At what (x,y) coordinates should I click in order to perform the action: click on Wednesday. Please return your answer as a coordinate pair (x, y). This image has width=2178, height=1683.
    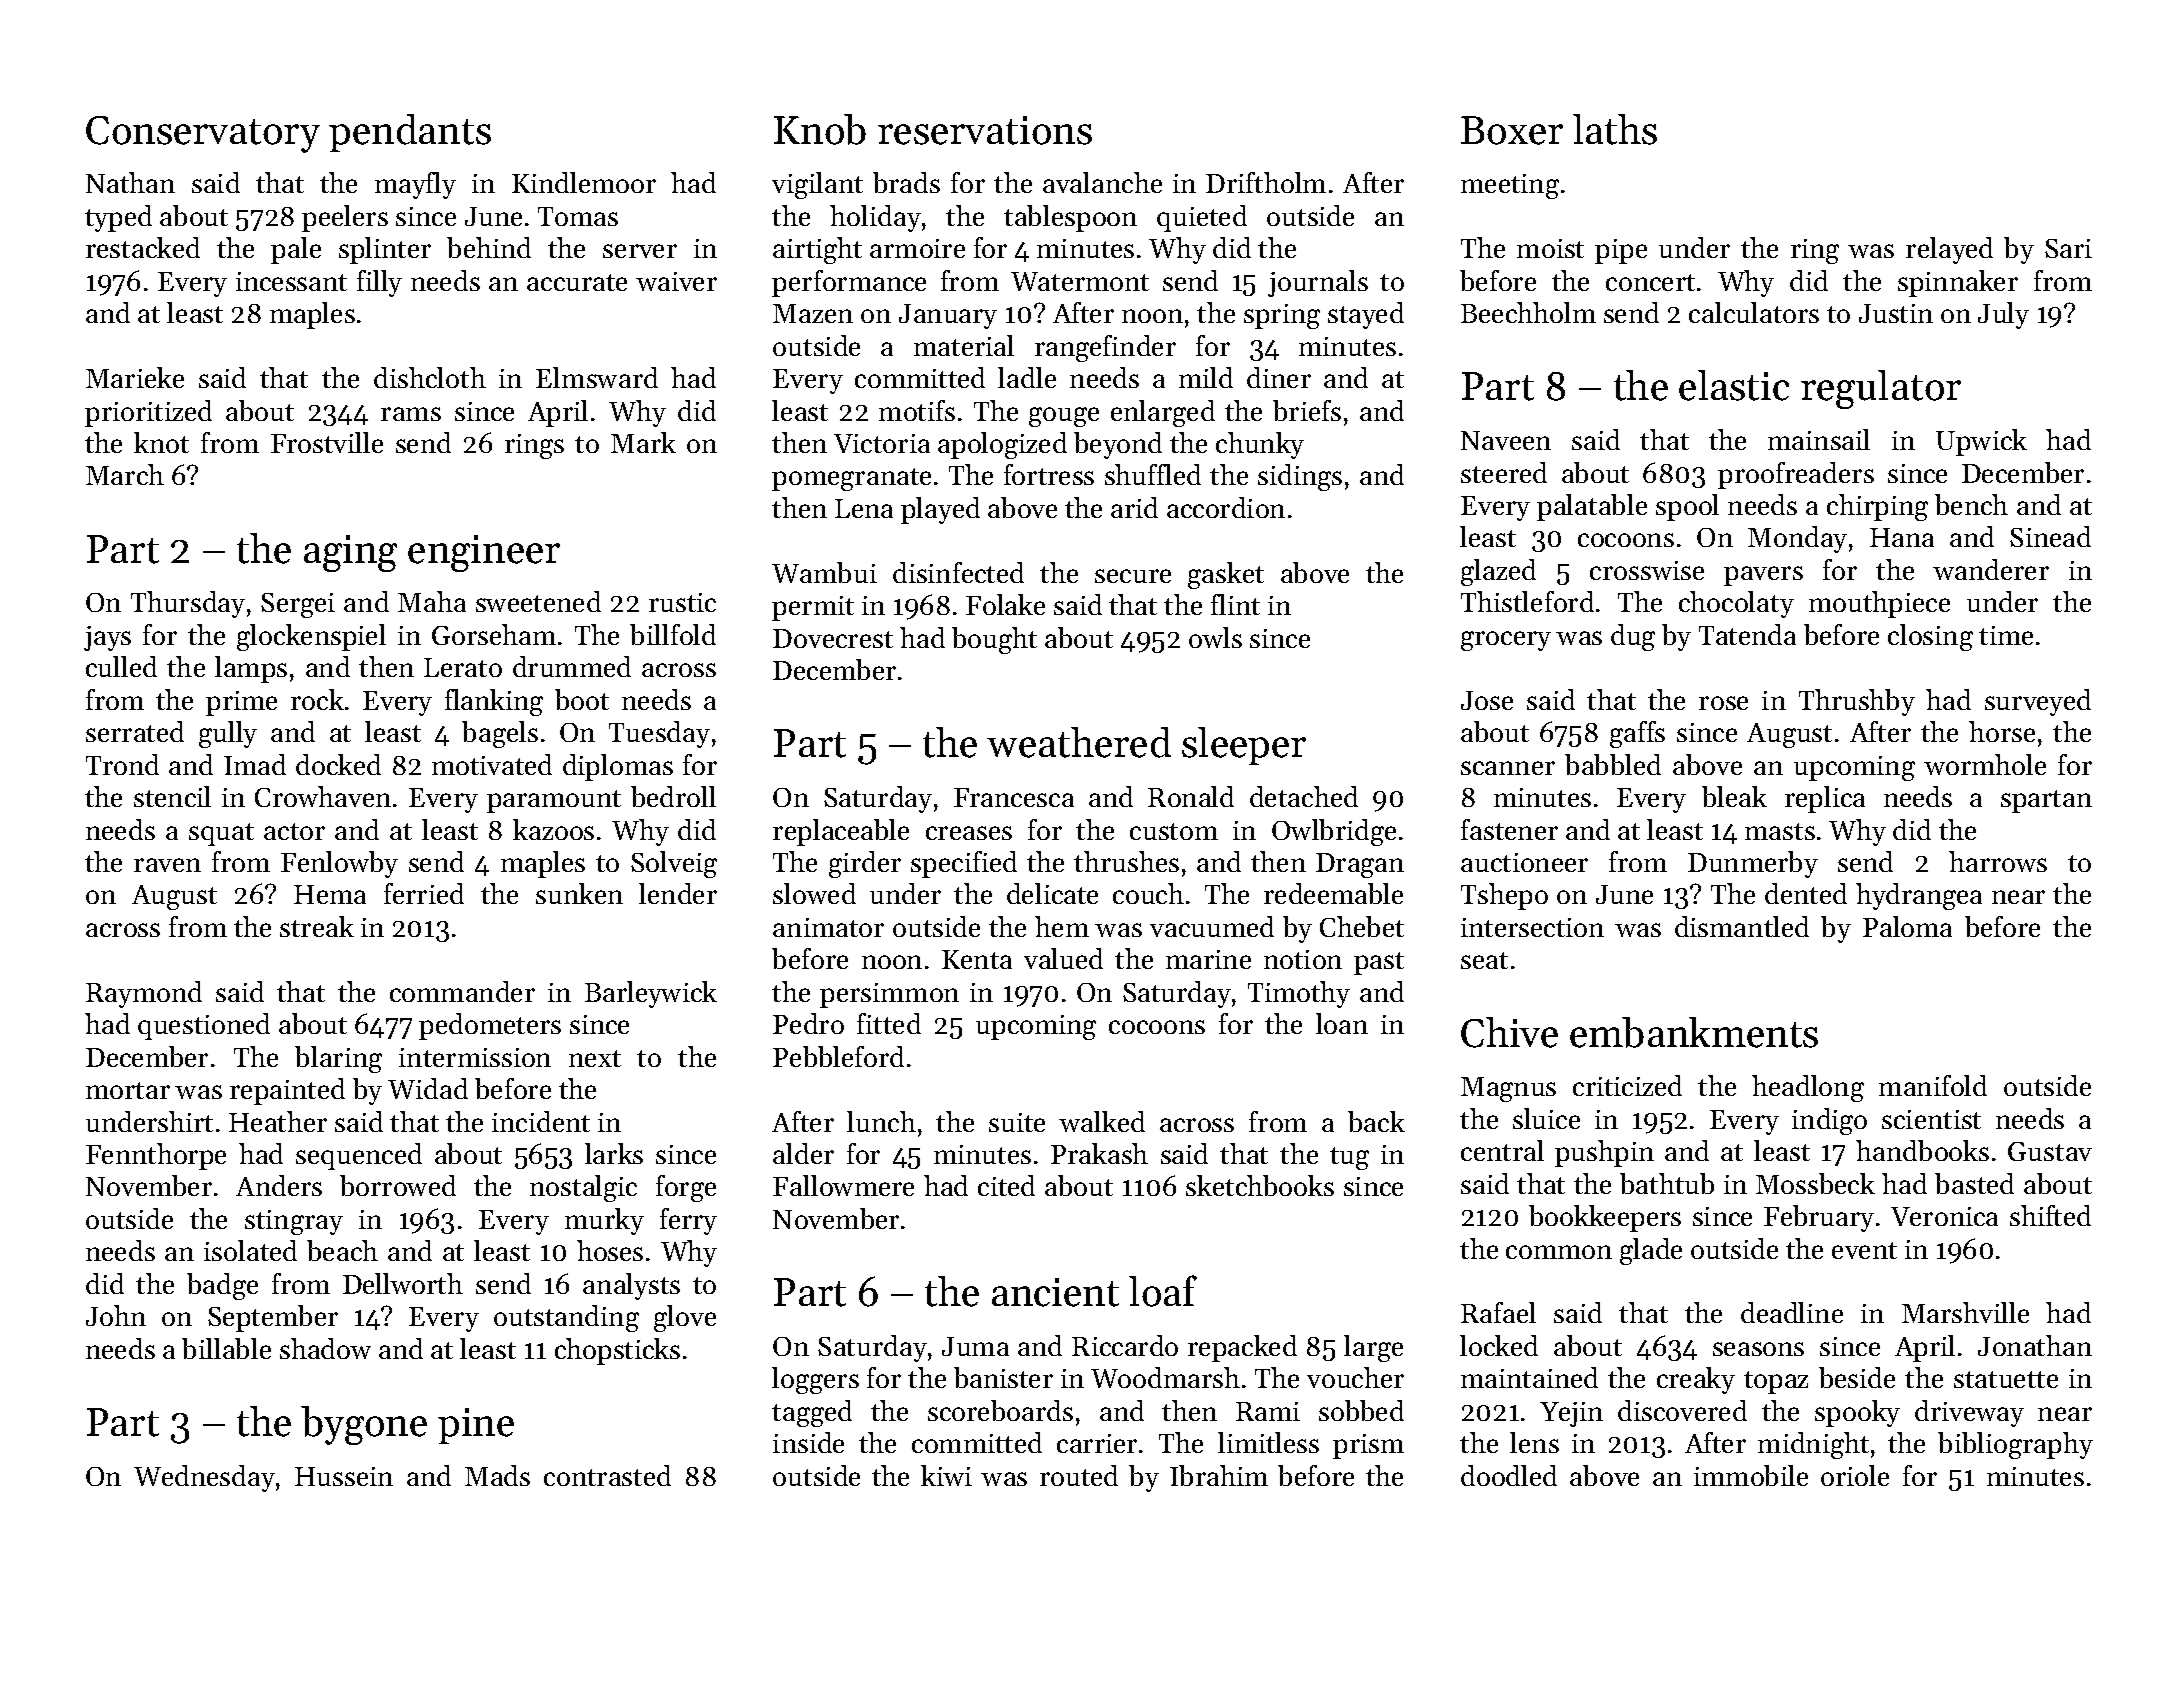
    Looking at the image, I should click on (204, 1478).
